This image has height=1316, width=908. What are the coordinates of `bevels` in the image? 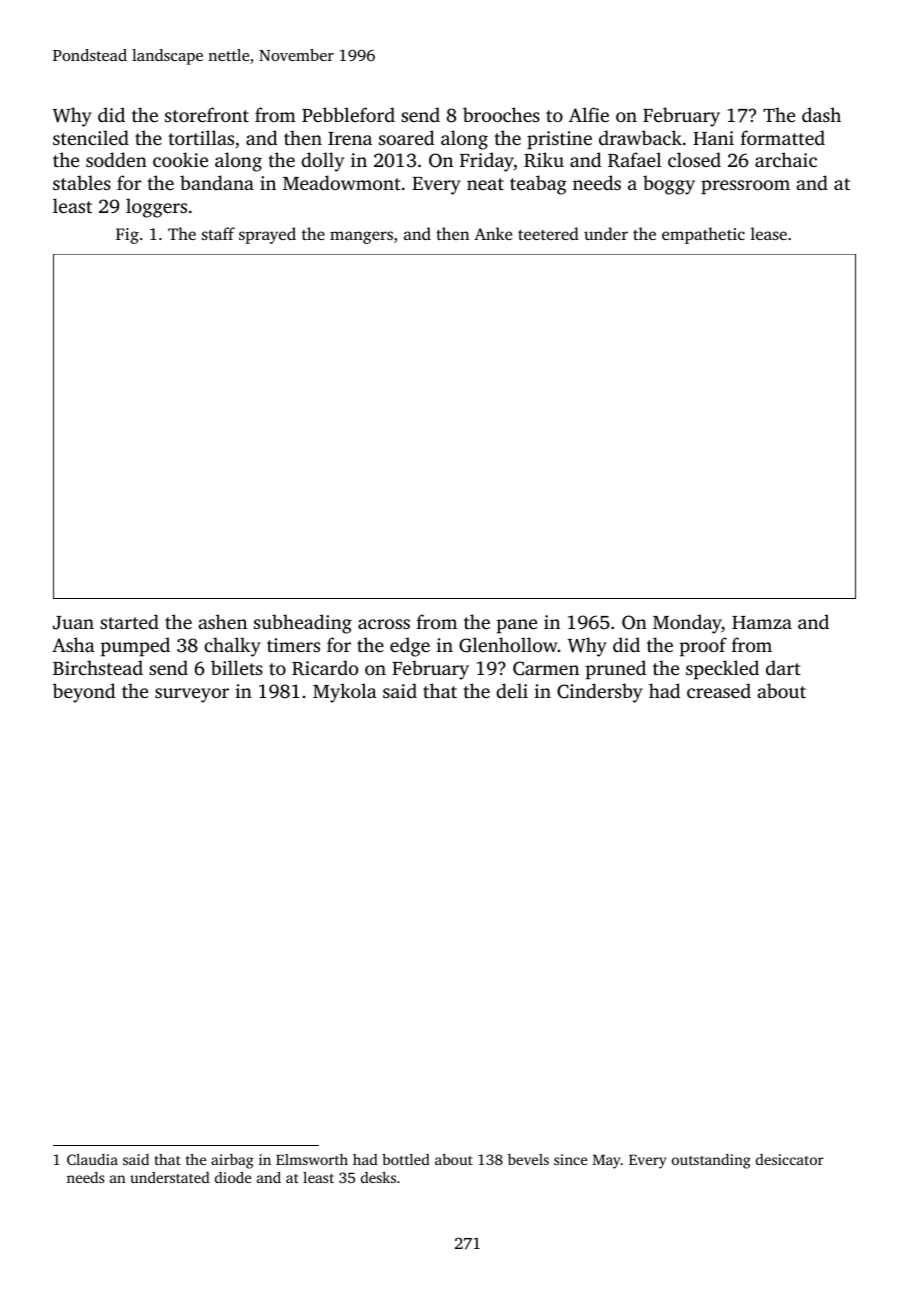 It's located at (528, 1159).
